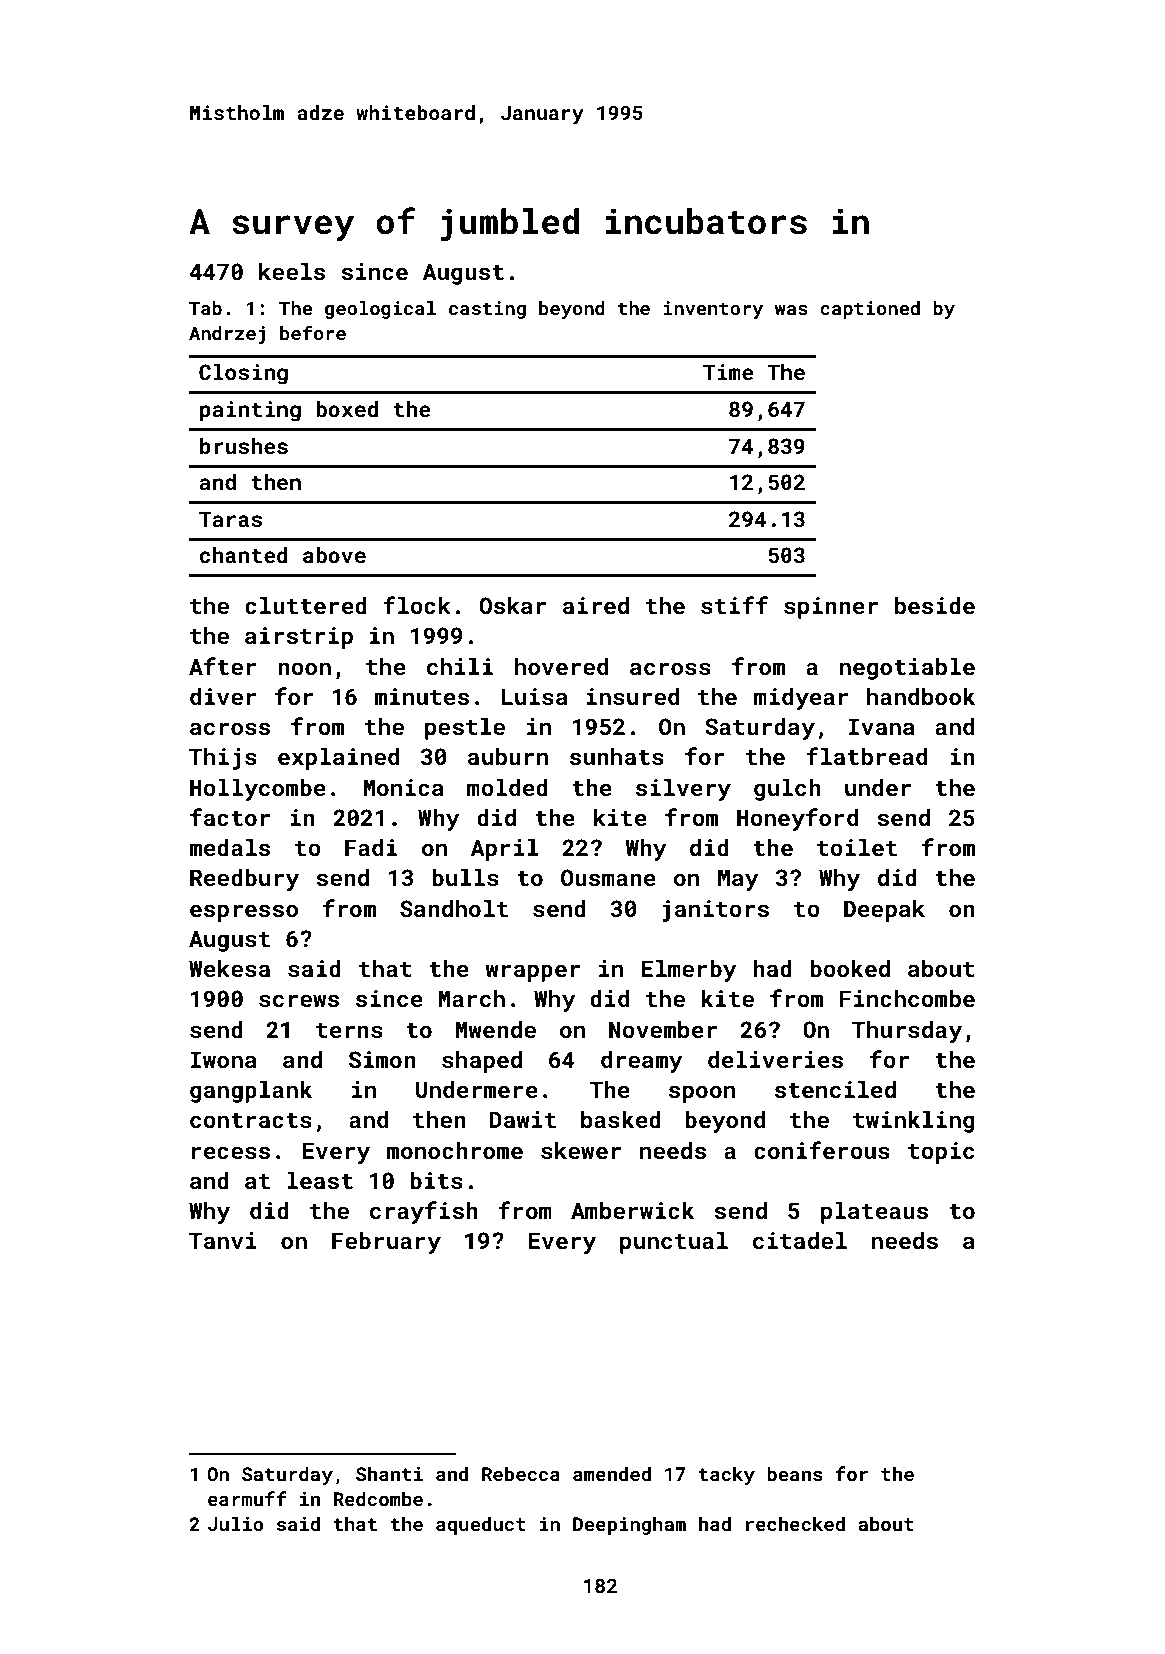 This screenshot has height=1654, width=1165. What do you see at coordinates (795, 1473) in the screenshot?
I see `beans` at bounding box center [795, 1473].
